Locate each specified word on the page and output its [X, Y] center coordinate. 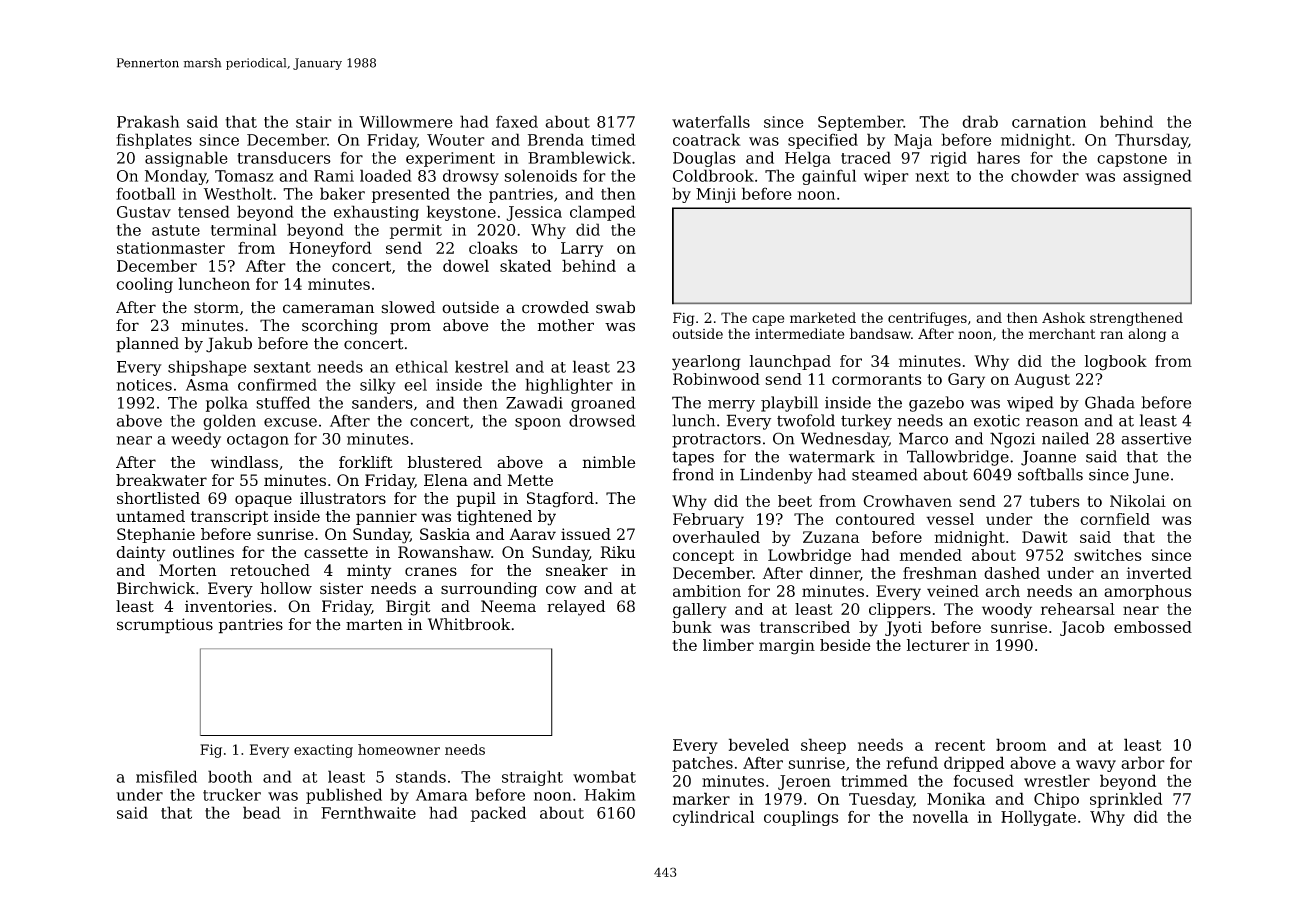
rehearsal [1078, 609]
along [1147, 335]
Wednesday [845, 440]
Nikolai [1138, 501]
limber [728, 645]
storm [216, 308]
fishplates [154, 141]
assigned [1157, 177]
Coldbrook [713, 175]
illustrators [343, 498]
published [344, 796]
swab [615, 307]
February [708, 521]
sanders [382, 402]
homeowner [399, 749]
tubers [1055, 501]
